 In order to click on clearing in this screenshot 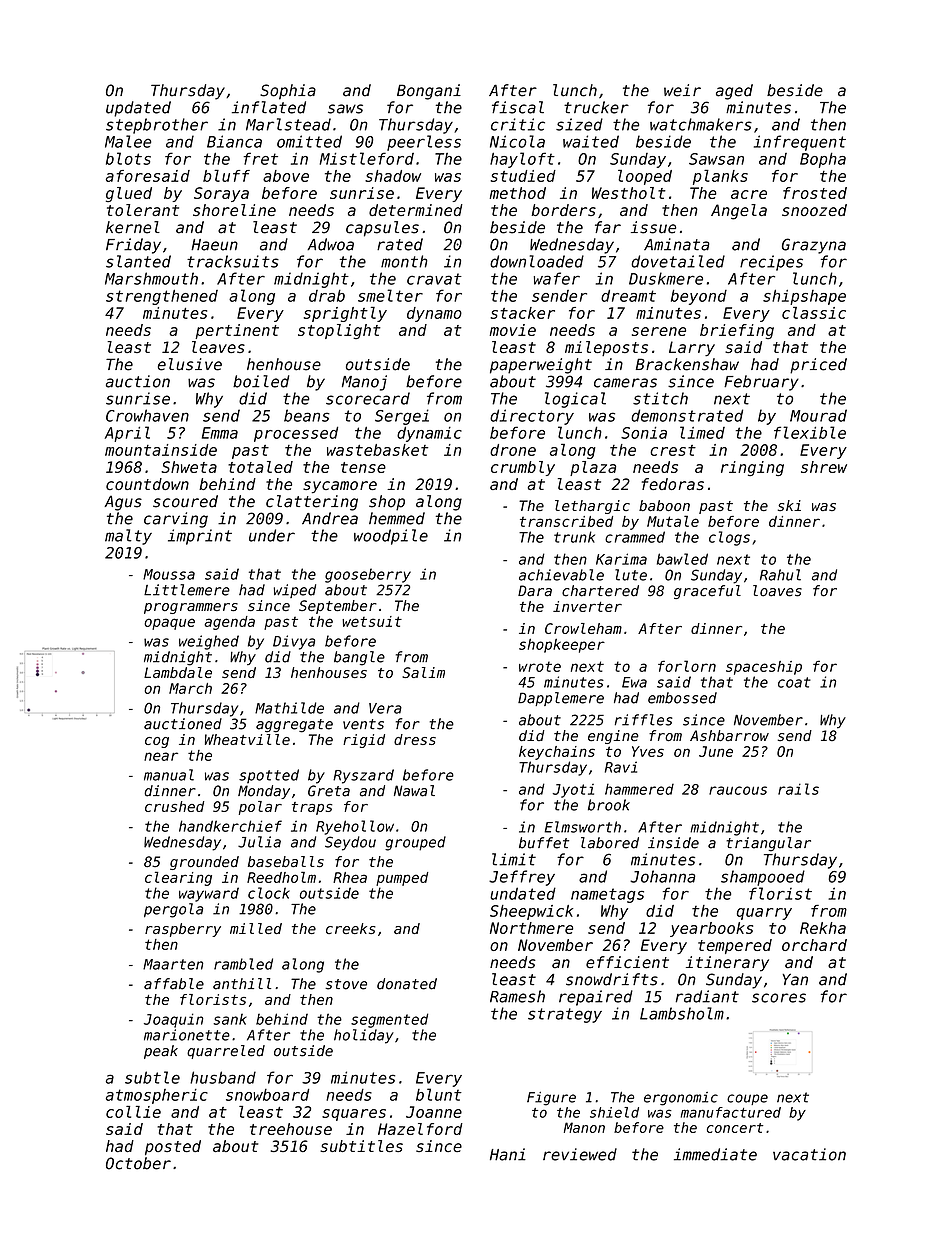, I will do `click(178, 878)`.
